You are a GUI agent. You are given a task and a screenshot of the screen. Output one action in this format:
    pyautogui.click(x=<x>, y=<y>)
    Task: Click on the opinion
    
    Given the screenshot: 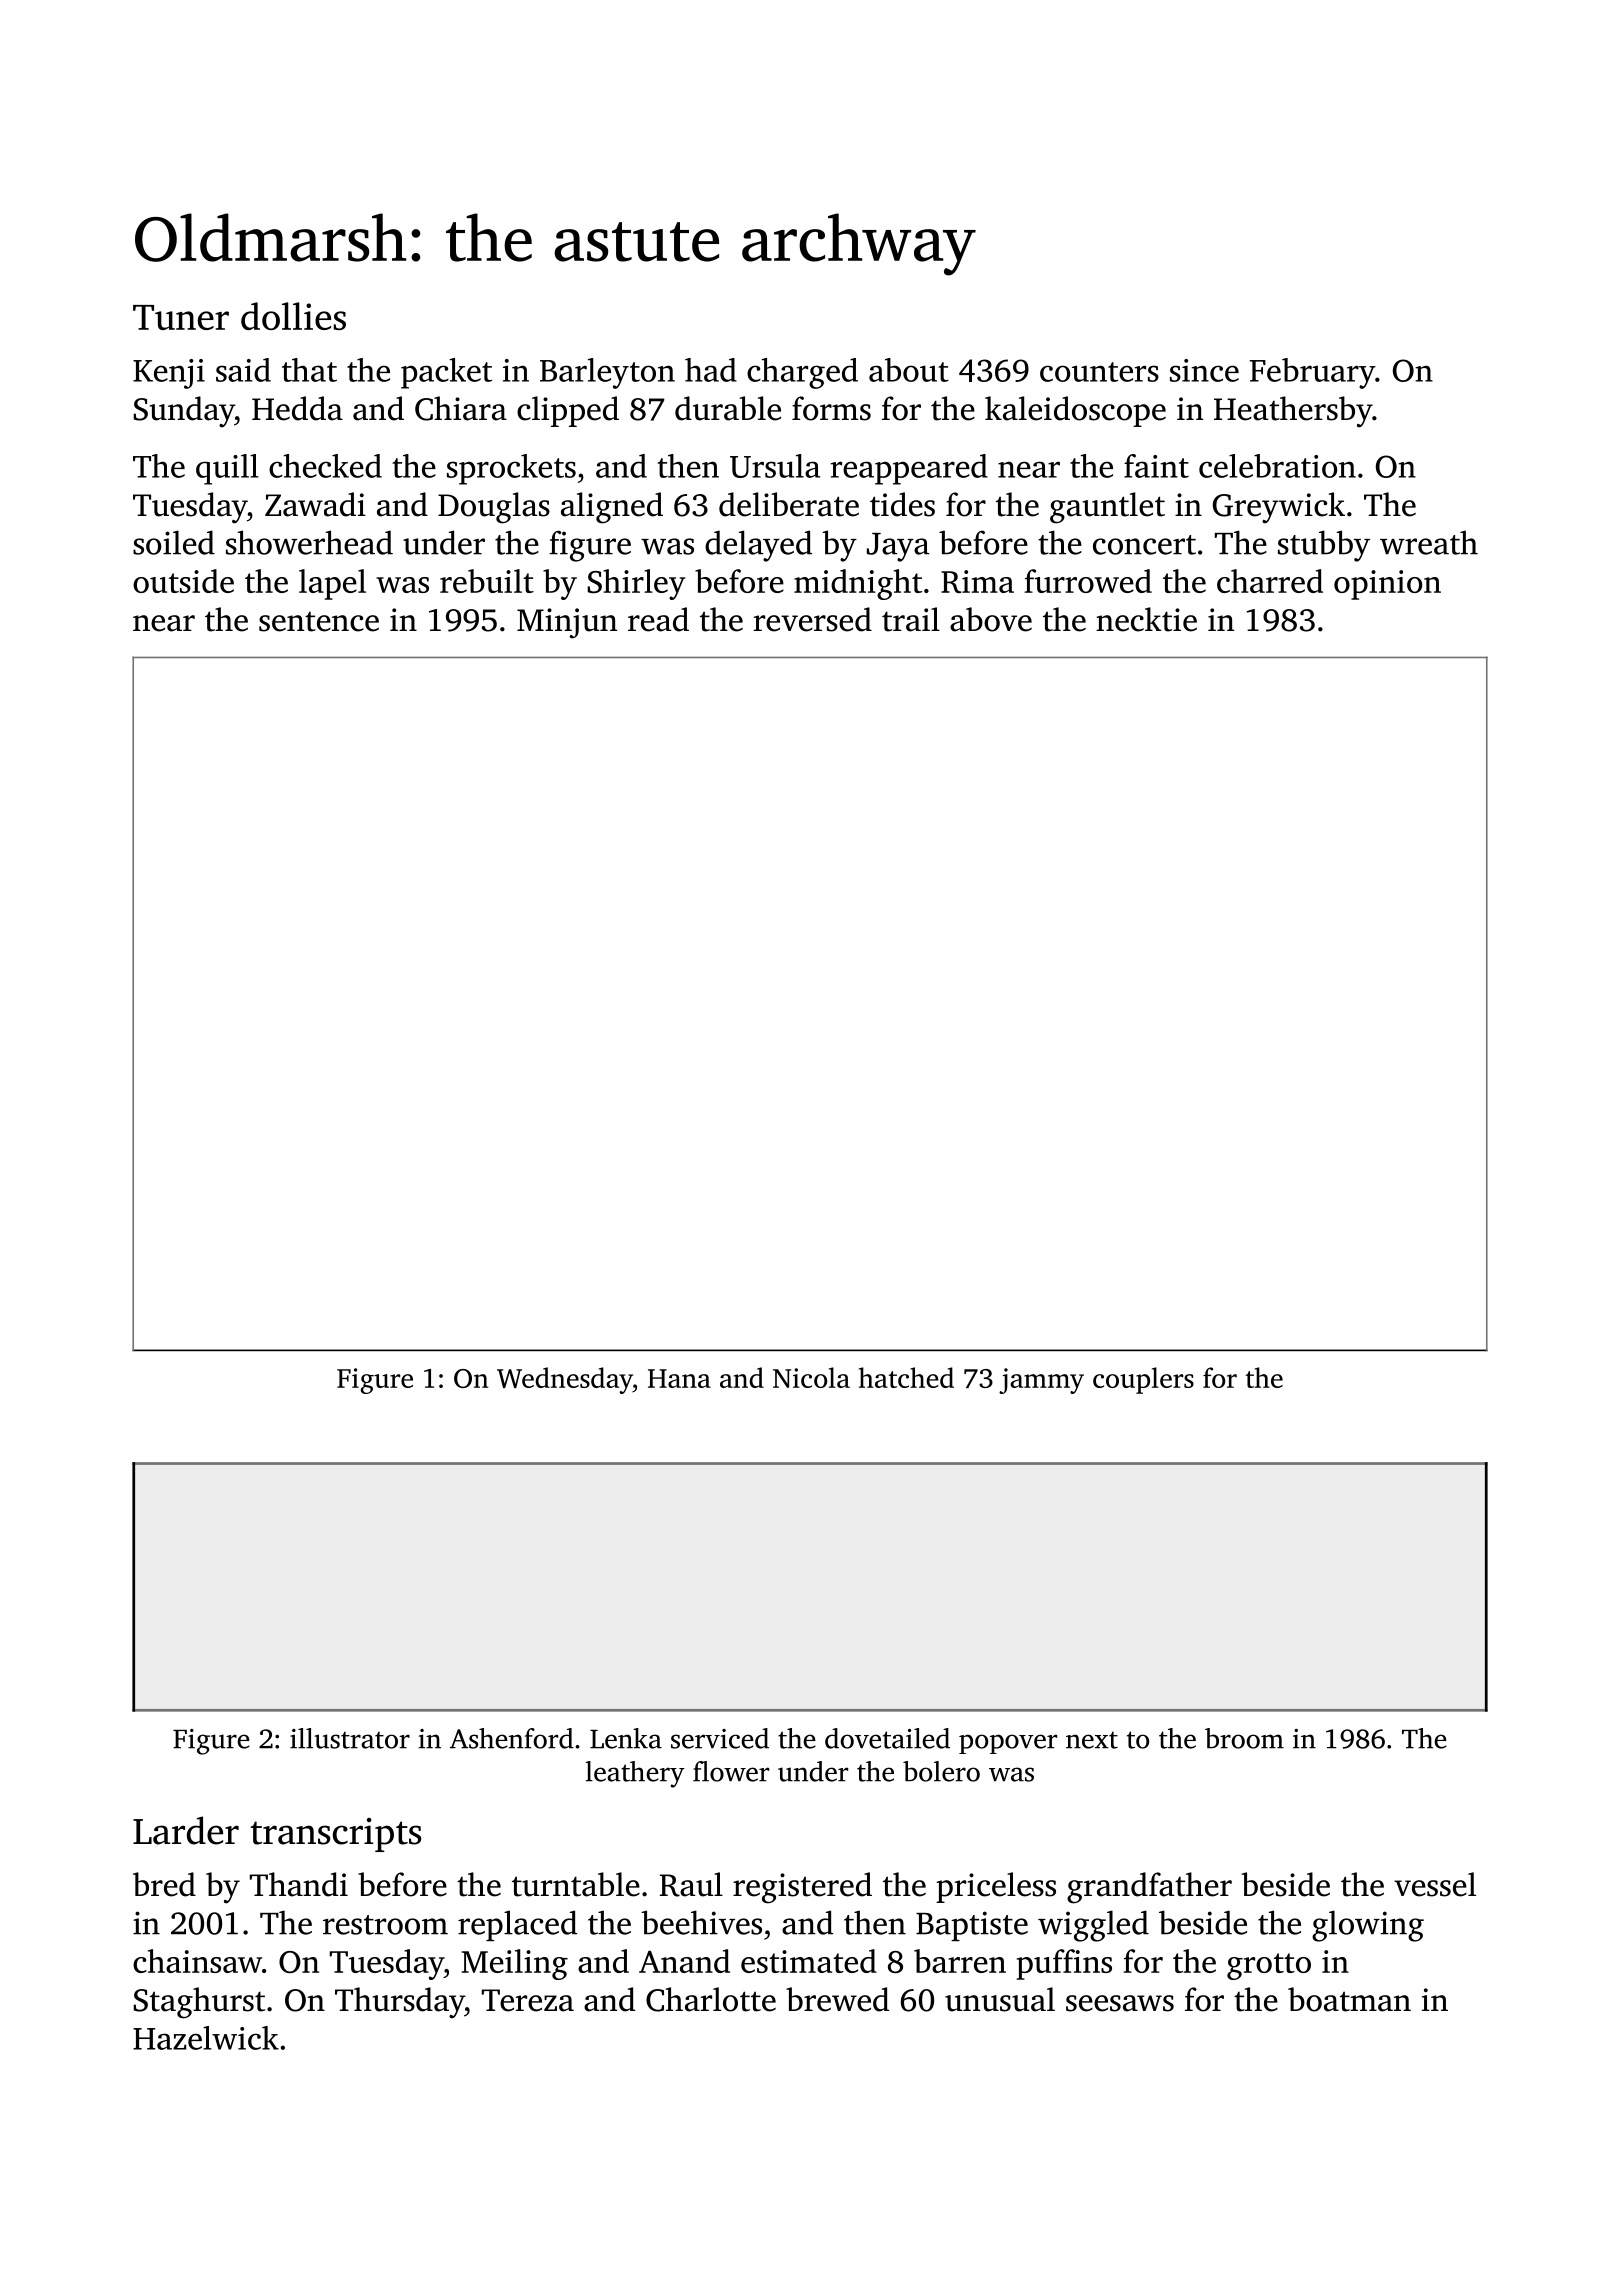 What is the action you would take?
    pyautogui.click(x=1387, y=585)
